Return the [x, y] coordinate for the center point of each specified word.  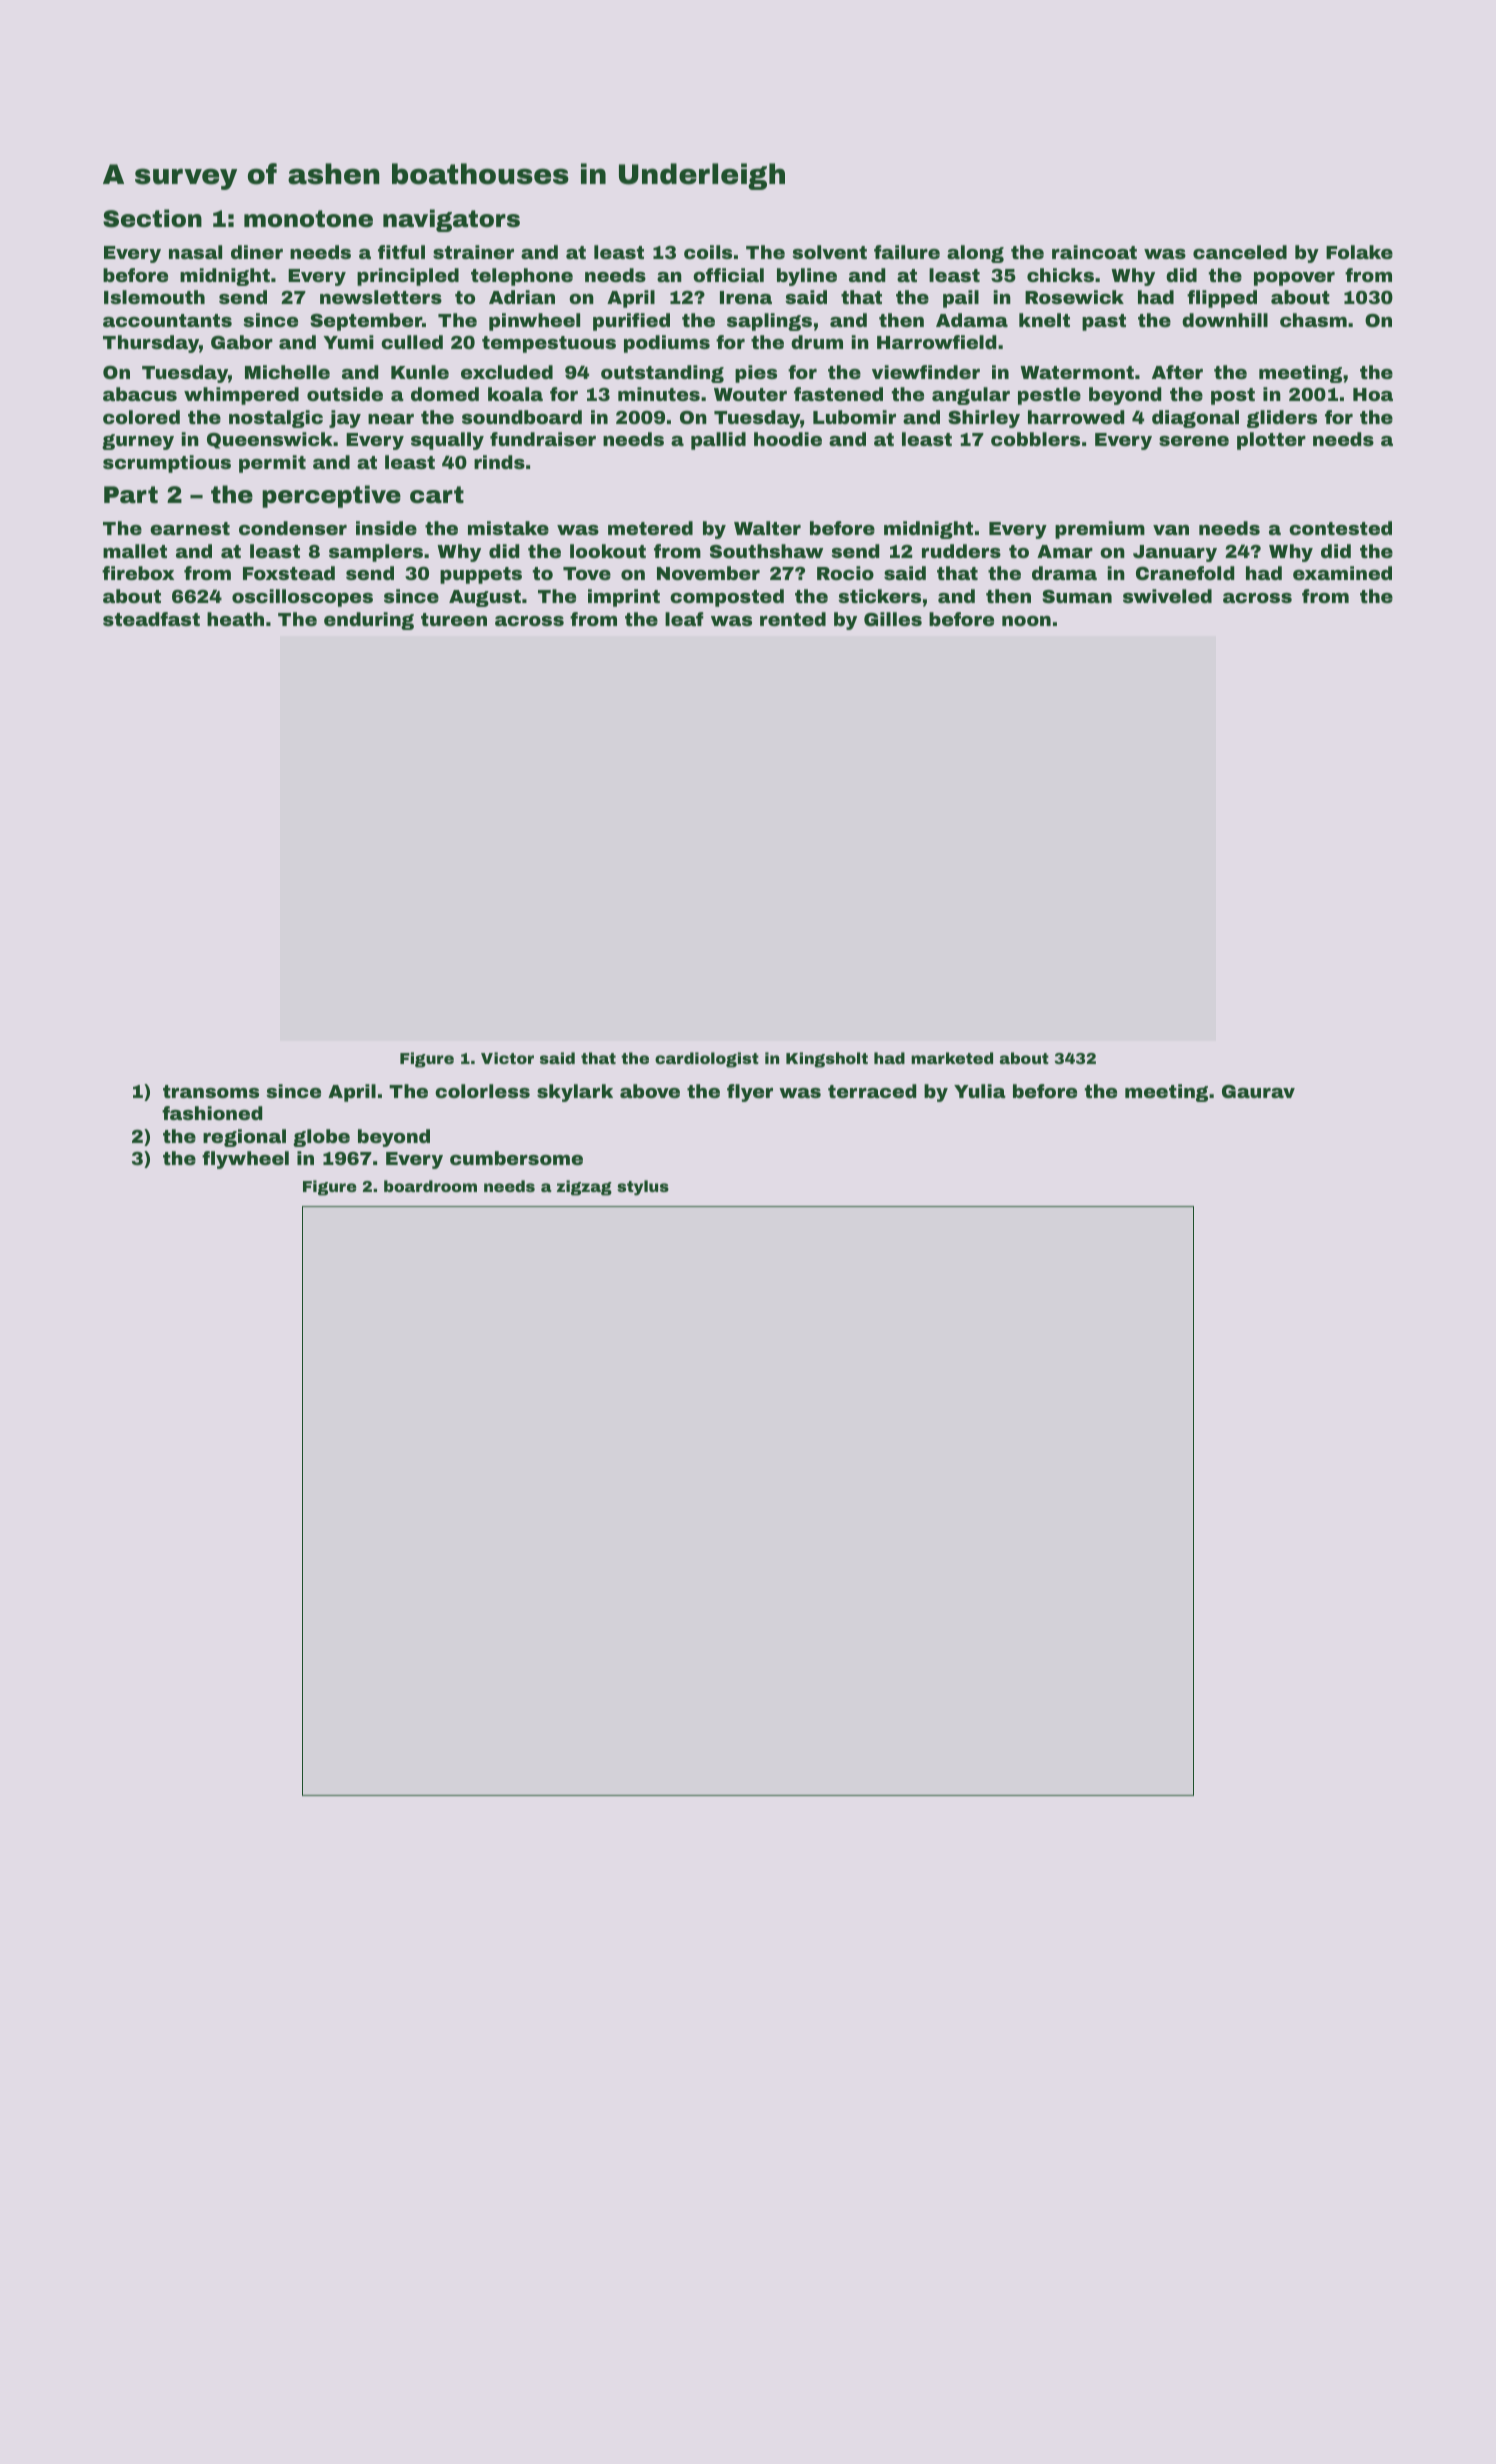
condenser [293, 528]
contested [1340, 528]
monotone [308, 219]
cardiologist [707, 1060]
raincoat [1094, 252]
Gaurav [1258, 1091]
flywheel [245, 1160]
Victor [507, 1058]
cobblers [1035, 439]
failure [907, 252]
